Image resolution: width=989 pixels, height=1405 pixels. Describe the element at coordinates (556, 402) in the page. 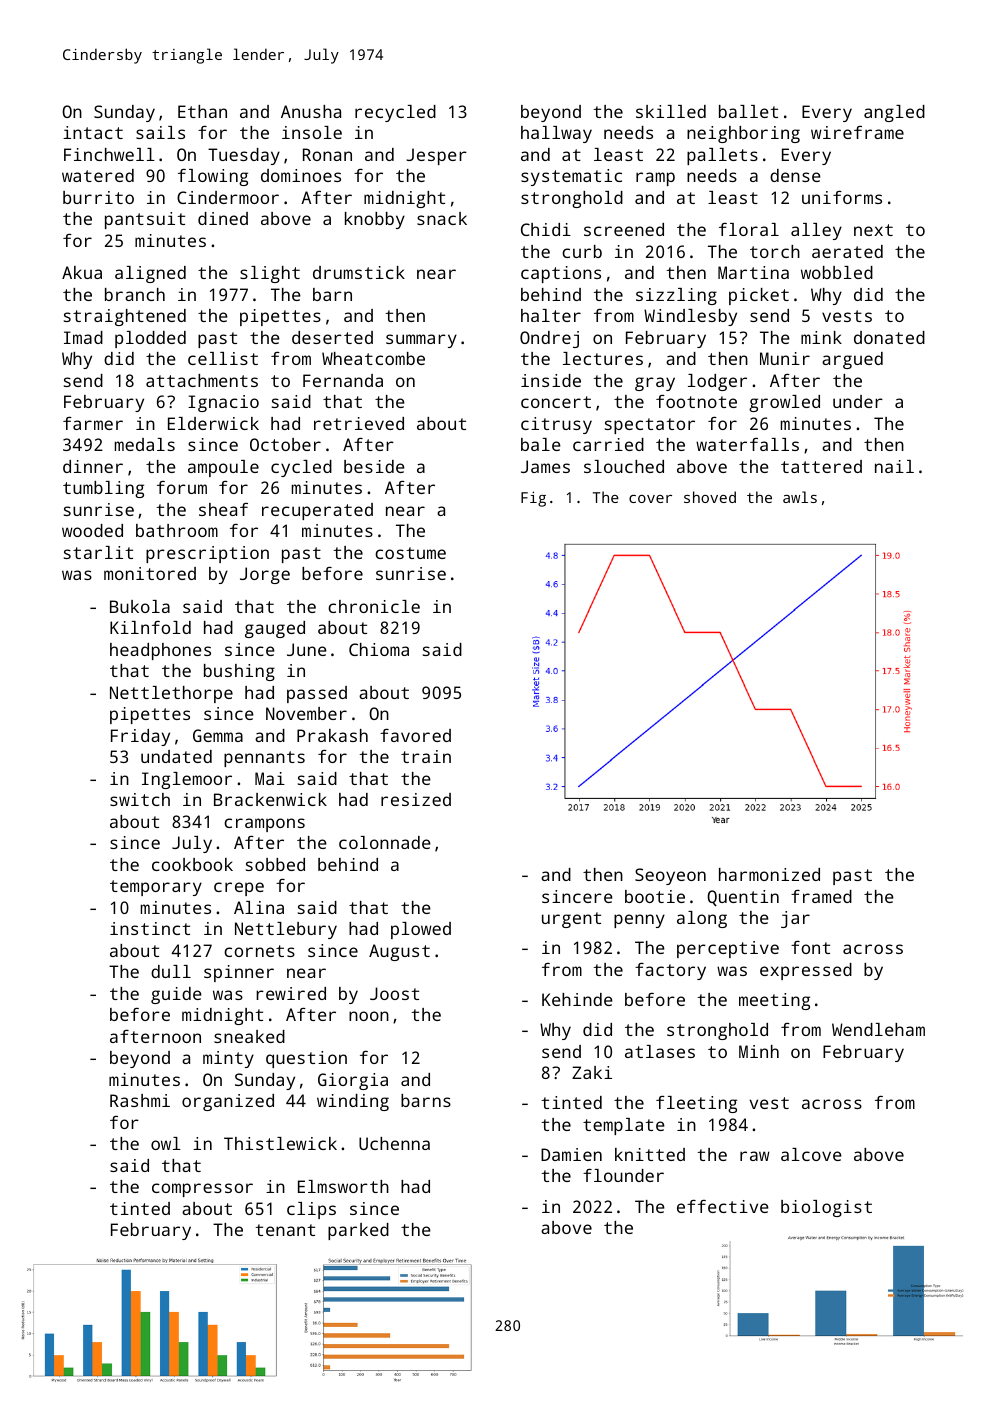

I see `concert` at that location.
